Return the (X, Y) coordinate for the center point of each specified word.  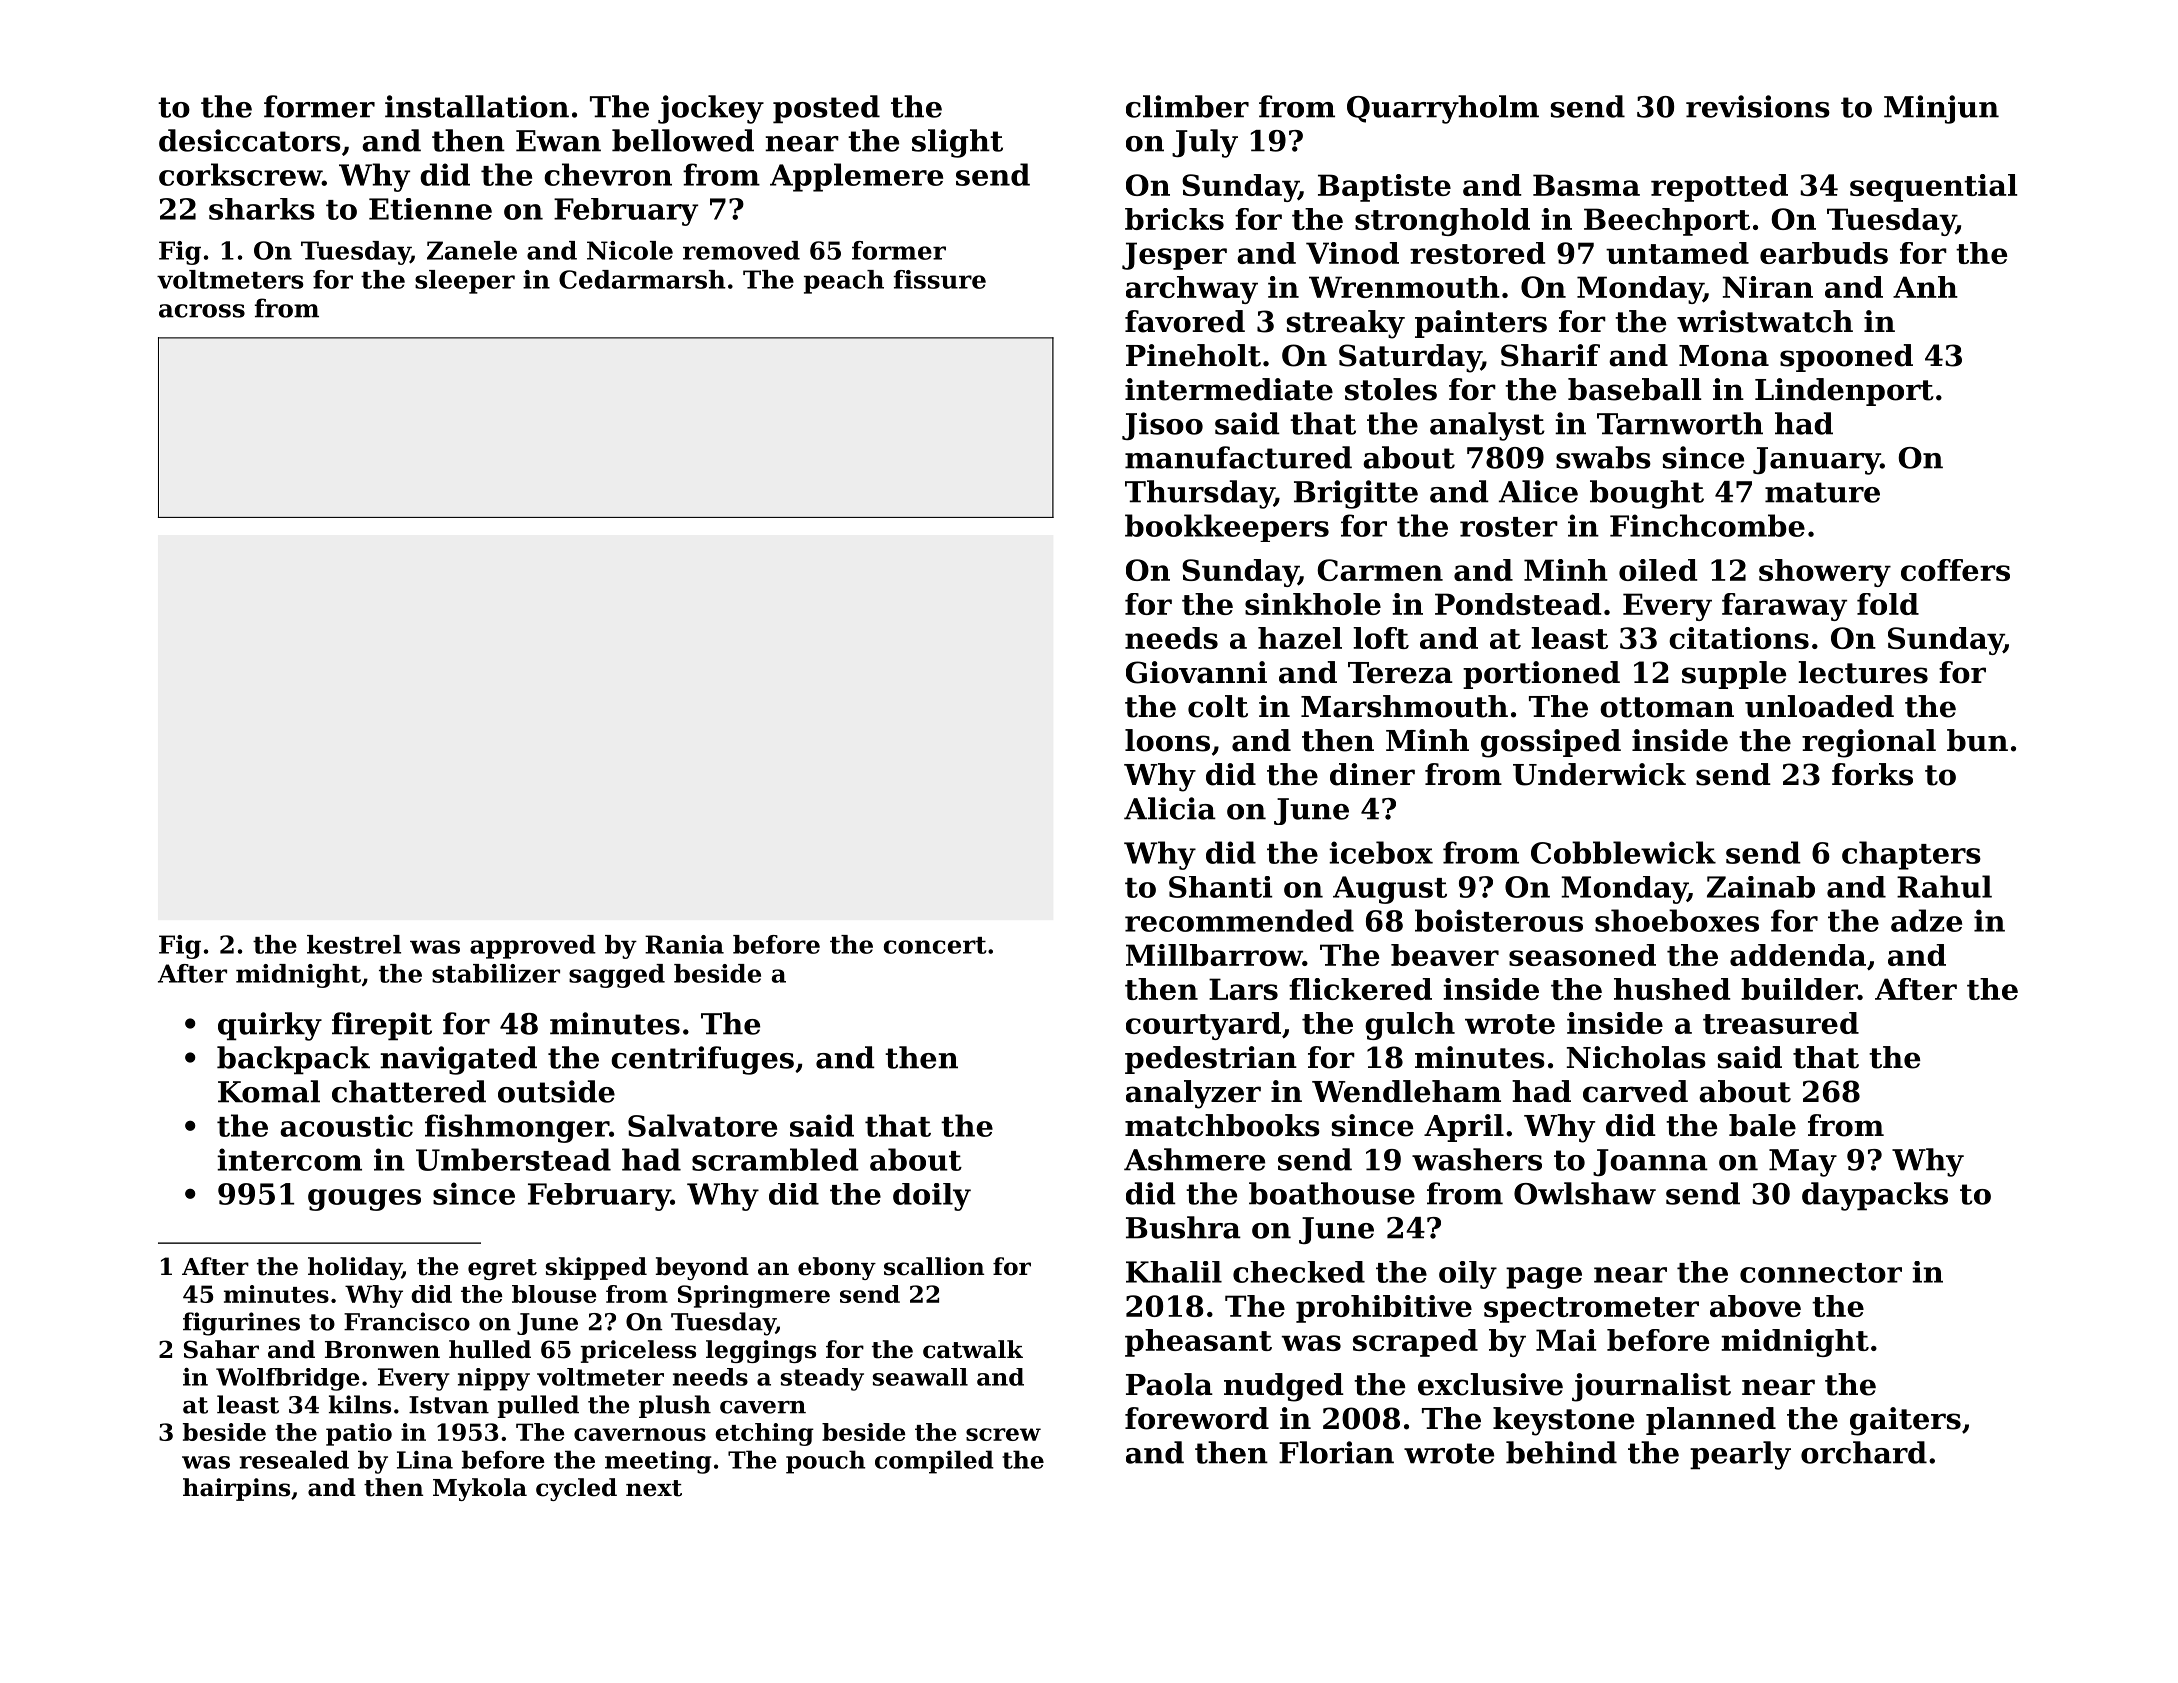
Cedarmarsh (642, 279)
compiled (934, 1462)
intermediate (1229, 389)
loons (1167, 740)
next (654, 1488)
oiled (1658, 570)
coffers (1955, 570)
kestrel (354, 944)
